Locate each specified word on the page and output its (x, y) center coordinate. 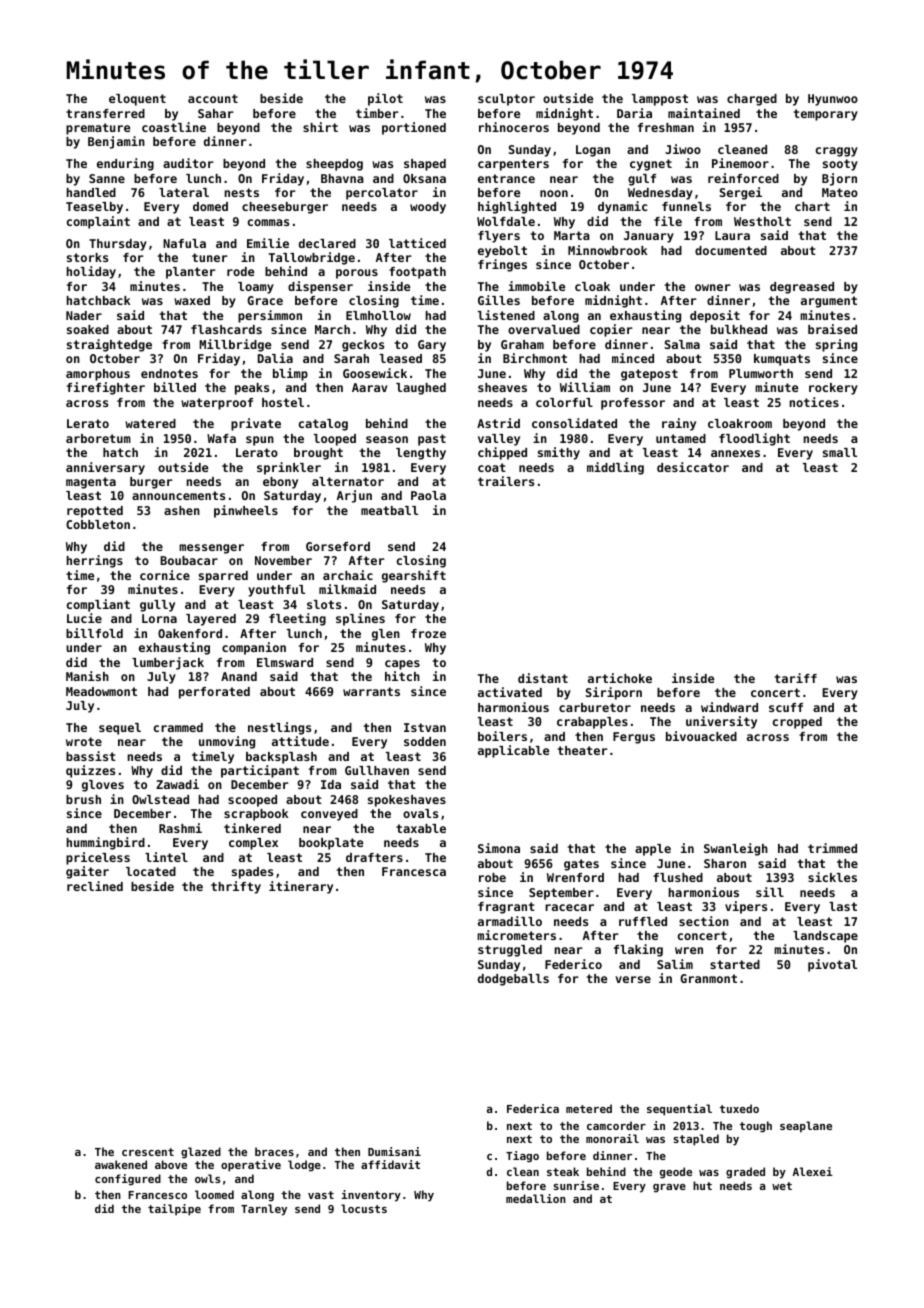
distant (543, 678)
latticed (417, 243)
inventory (371, 1196)
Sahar (216, 113)
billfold (94, 633)
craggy (837, 152)
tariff (795, 678)
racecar (569, 907)
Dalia (275, 358)
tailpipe (174, 1210)
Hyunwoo (833, 100)
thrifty (236, 887)
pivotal (832, 965)
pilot (385, 99)
